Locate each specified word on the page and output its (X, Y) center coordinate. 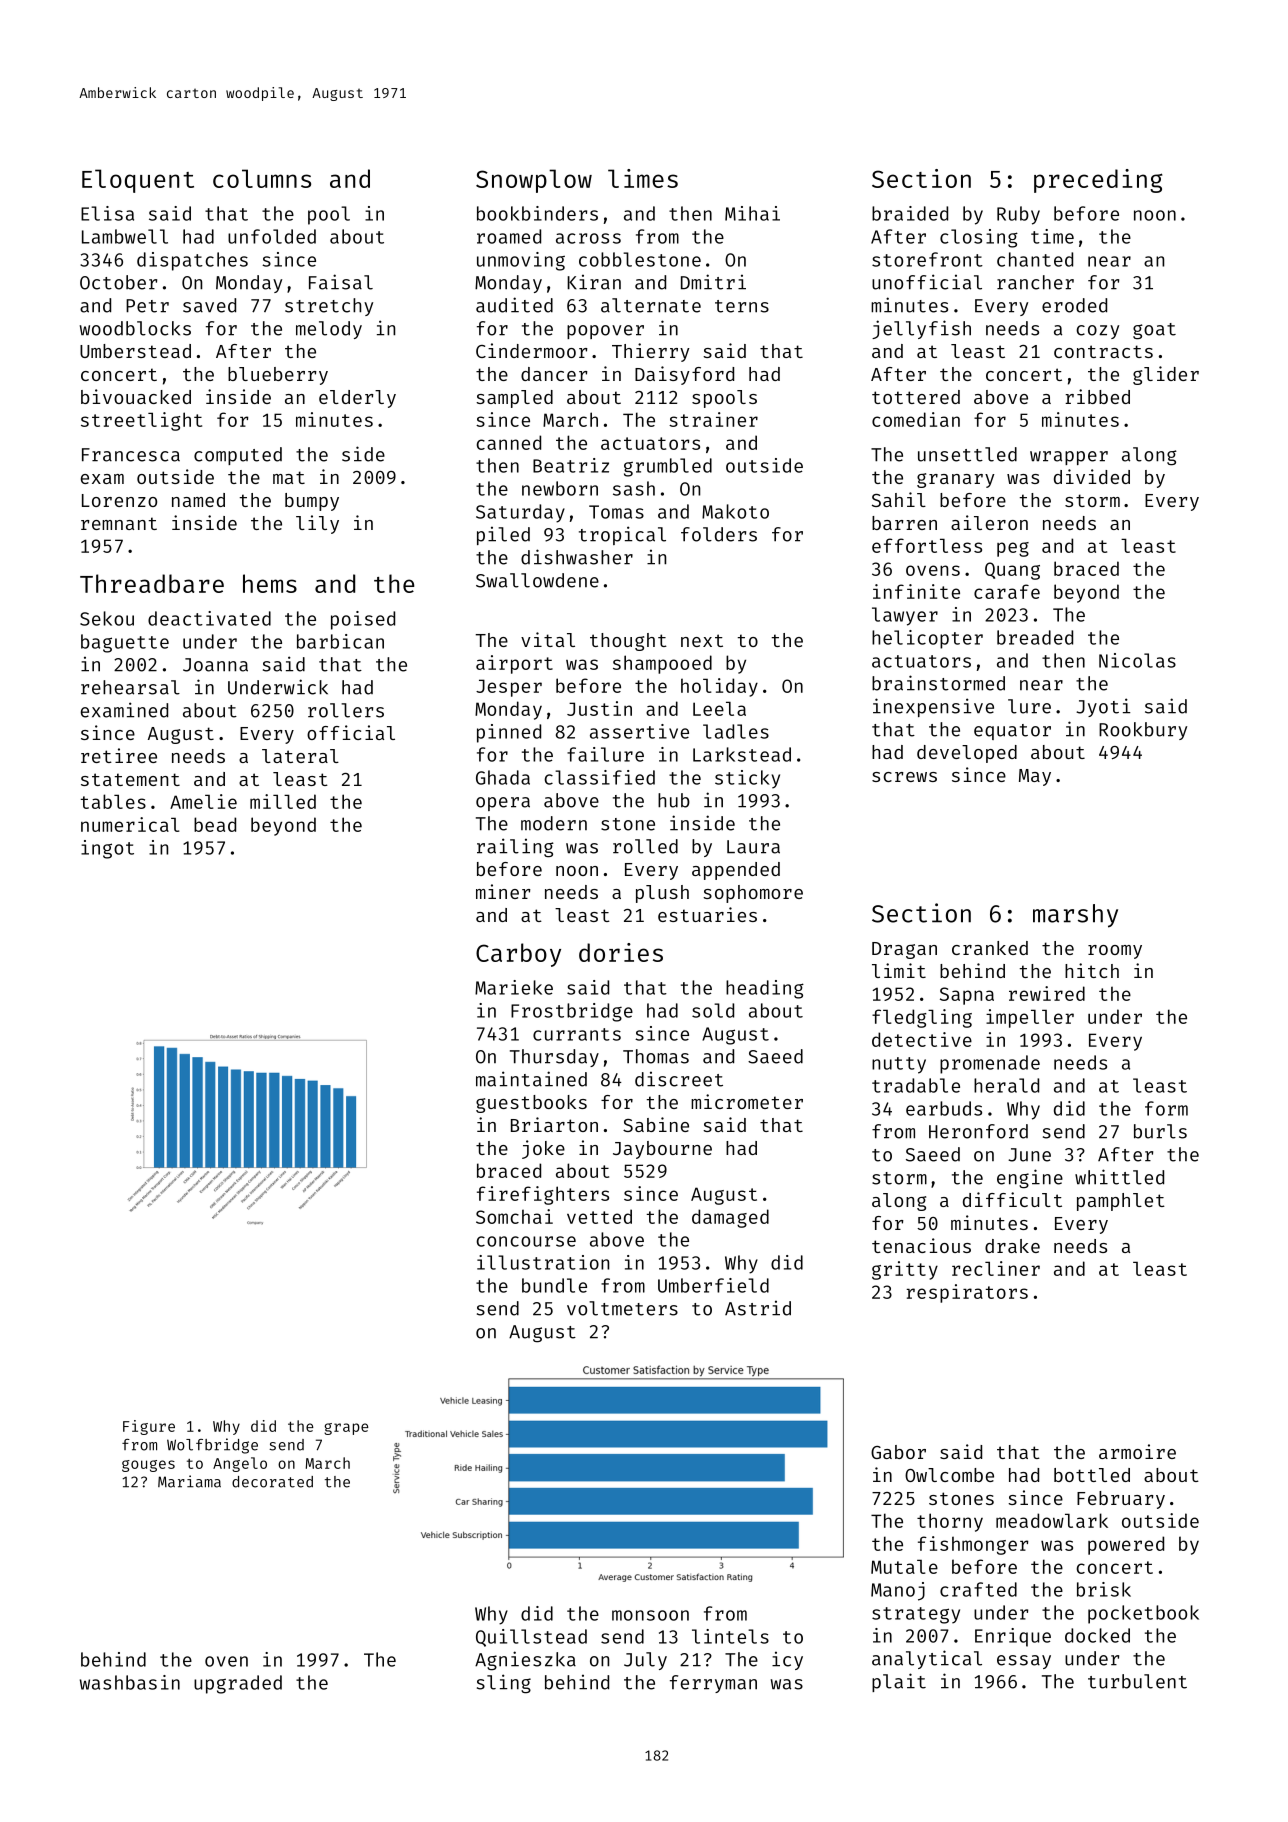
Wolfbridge (212, 1446)
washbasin (130, 1682)
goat (1154, 331)
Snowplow (534, 181)
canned (509, 442)
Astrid (758, 1308)
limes (643, 178)
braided (910, 213)
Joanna (215, 665)
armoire (1137, 1451)
